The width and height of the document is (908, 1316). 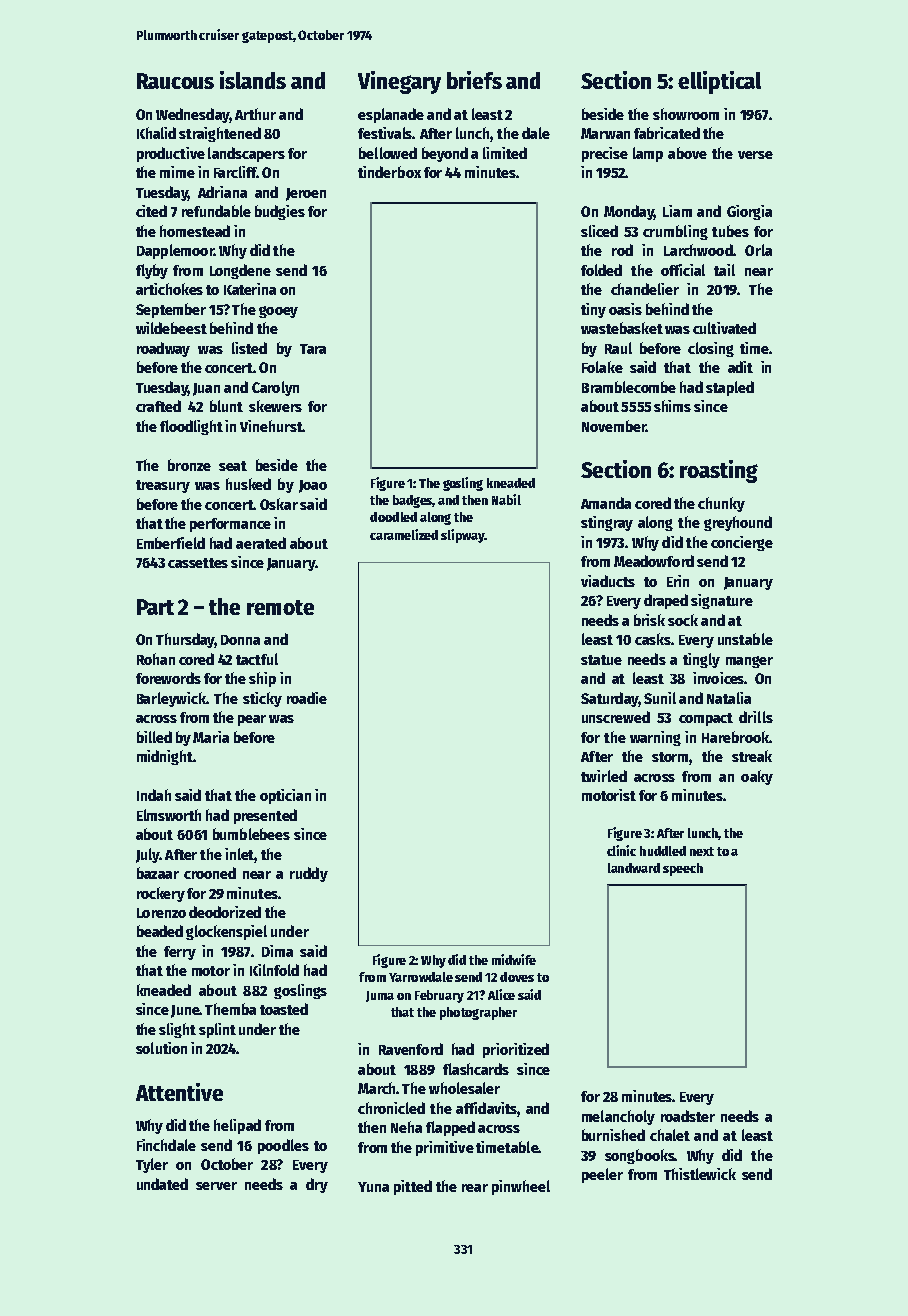 I want to click on prioritized, so click(x=516, y=1050).
